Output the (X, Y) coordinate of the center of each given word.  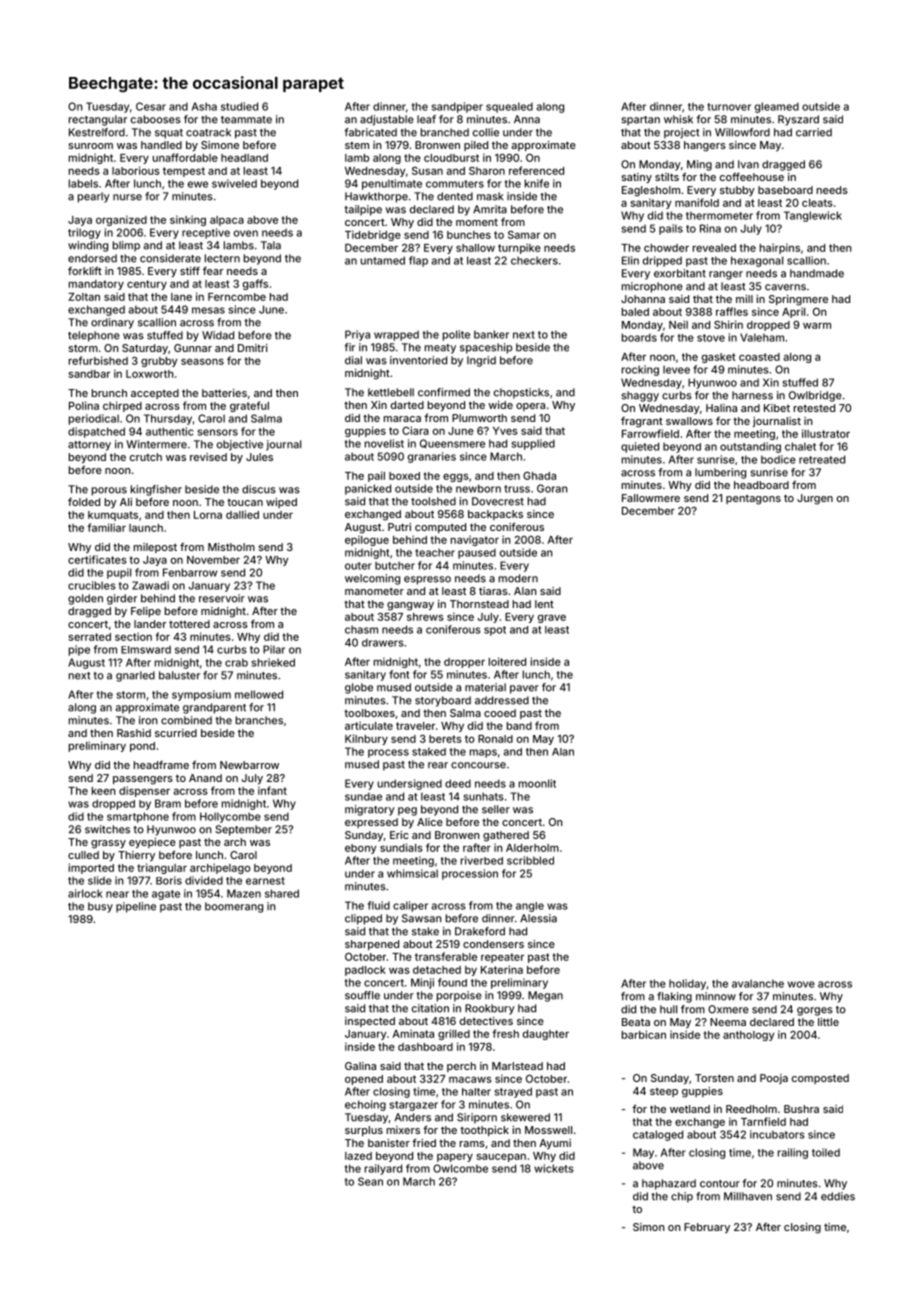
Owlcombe (460, 1168)
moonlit (537, 783)
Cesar (151, 106)
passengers (143, 780)
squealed (509, 107)
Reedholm (751, 1109)
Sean (370, 1181)
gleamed (777, 107)
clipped (363, 919)
